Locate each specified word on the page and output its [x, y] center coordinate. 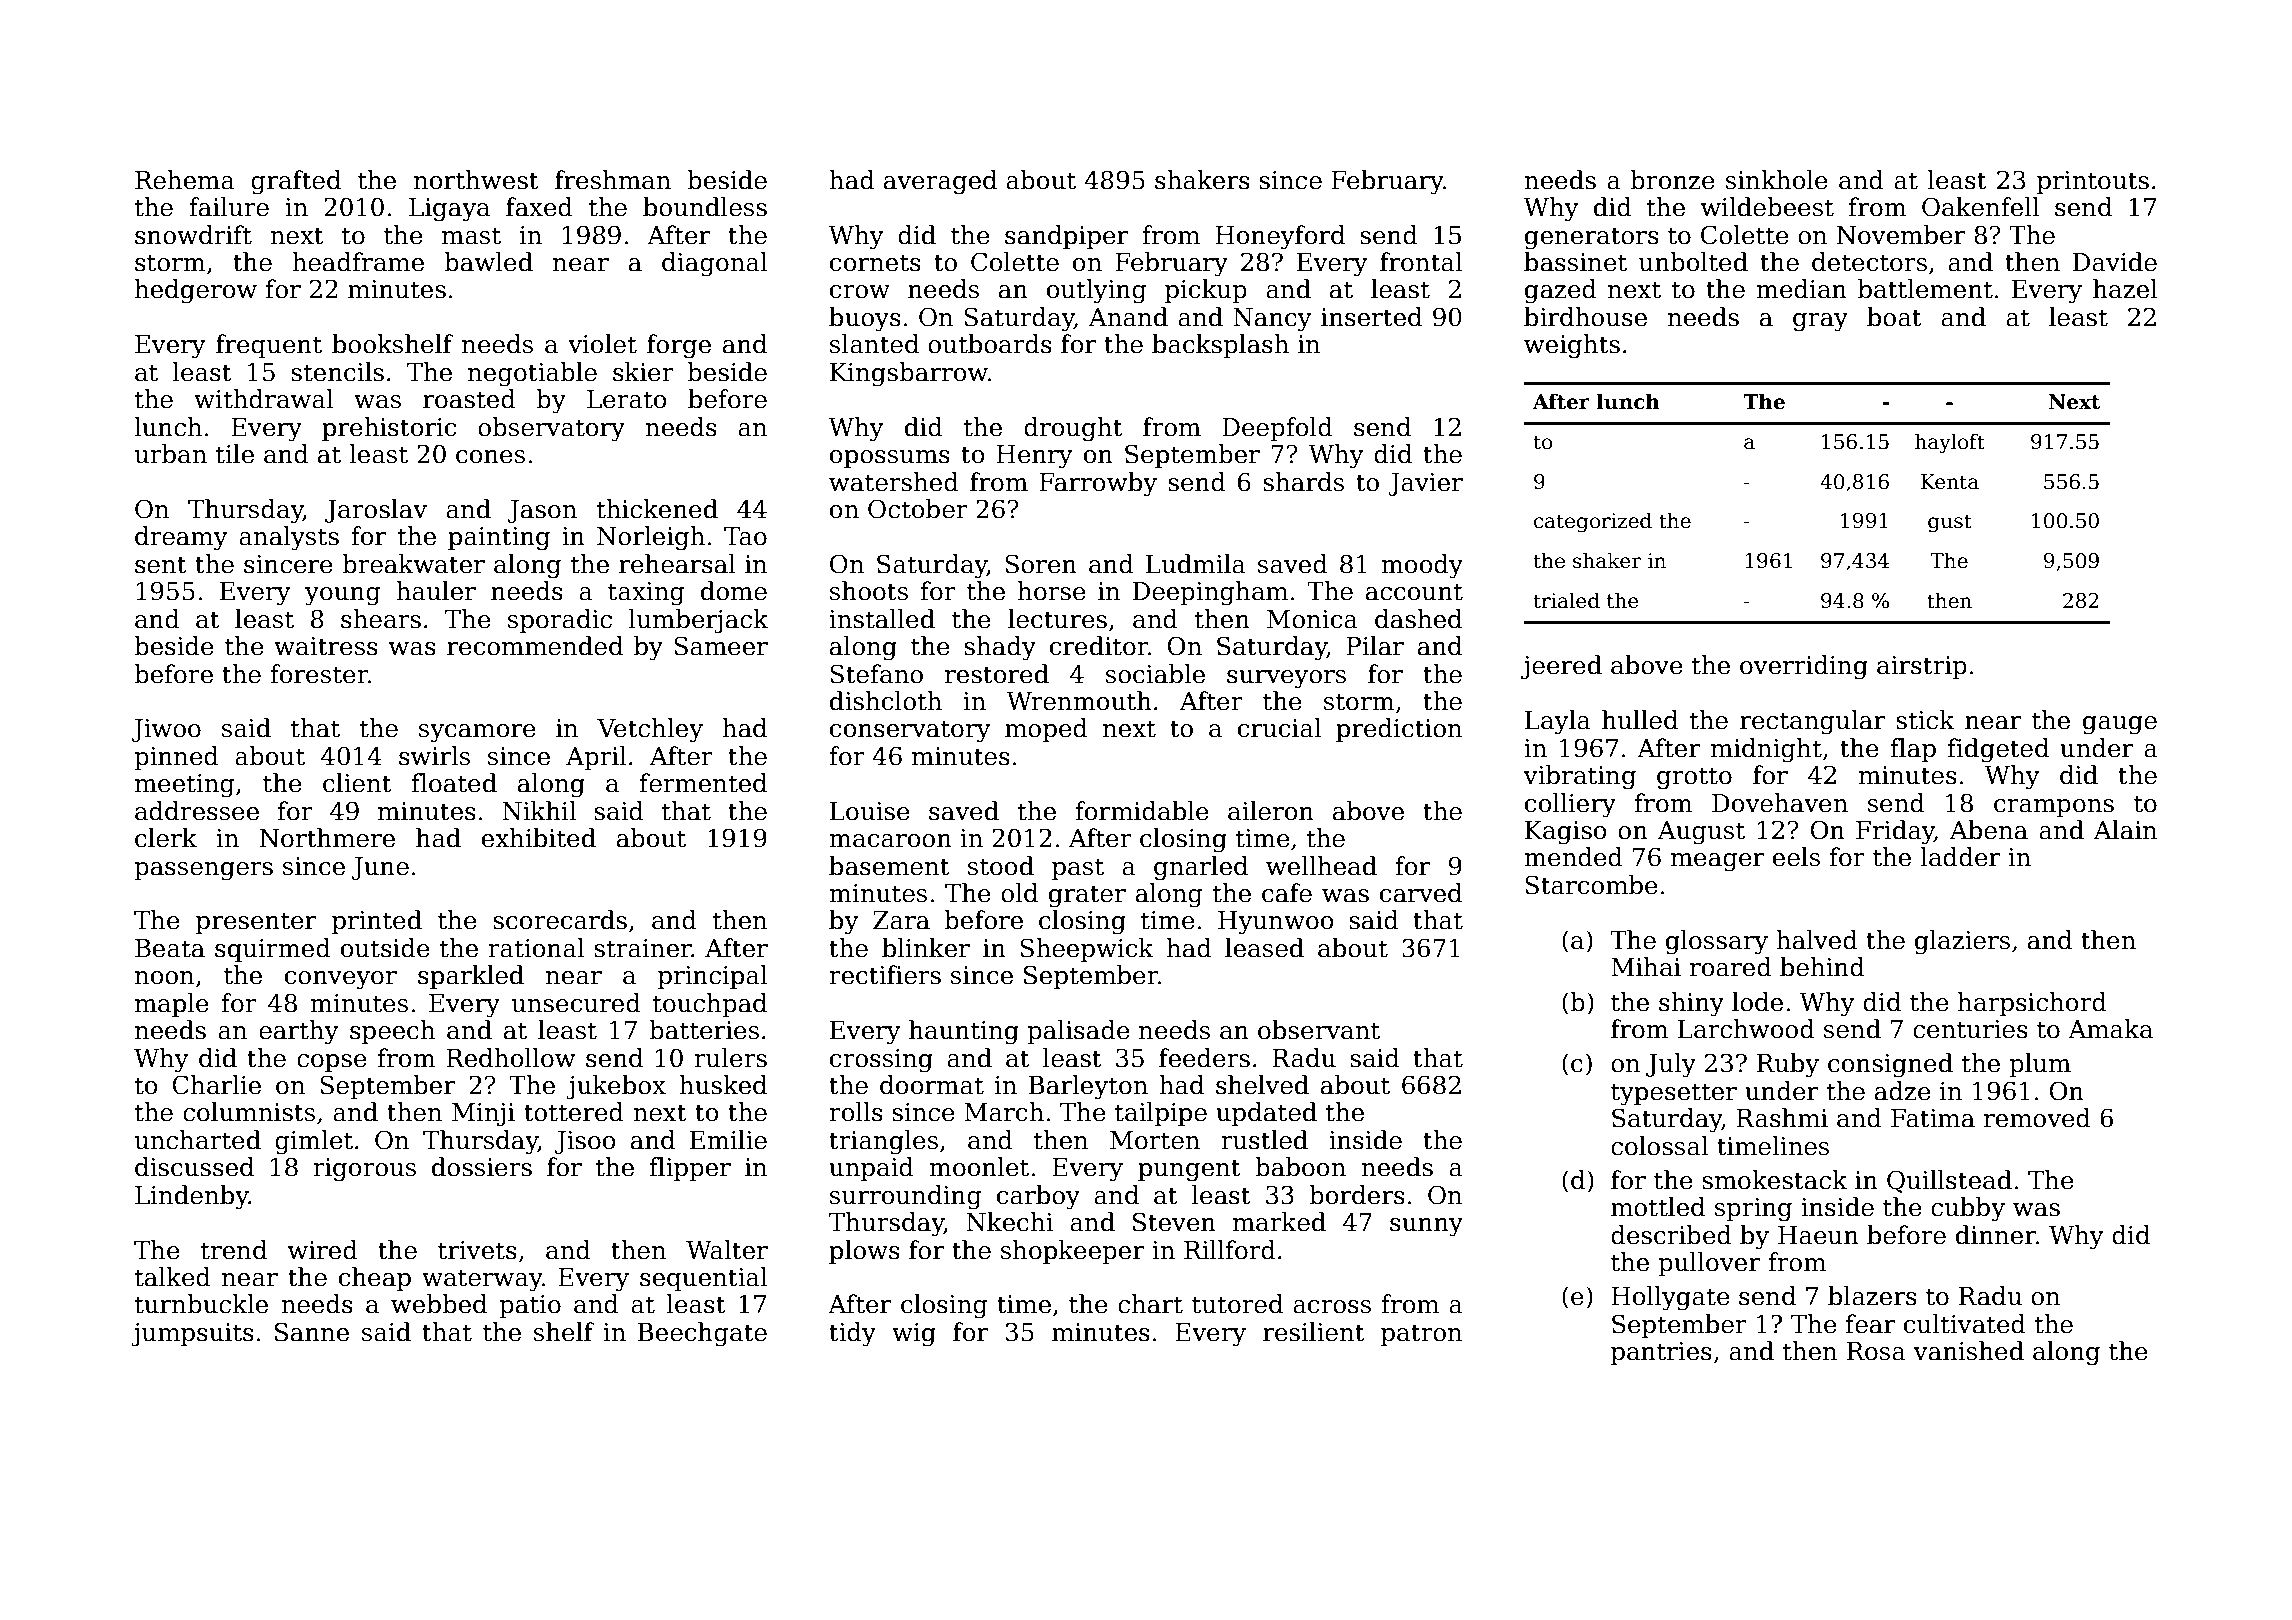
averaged [940, 182]
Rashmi [1782, 1118]
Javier [1425, 484]
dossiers [482, 1167]
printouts [2093, 182]
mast [471, 236]
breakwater [413, 564]
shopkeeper [1072, 1252]
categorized [1593, 522]
